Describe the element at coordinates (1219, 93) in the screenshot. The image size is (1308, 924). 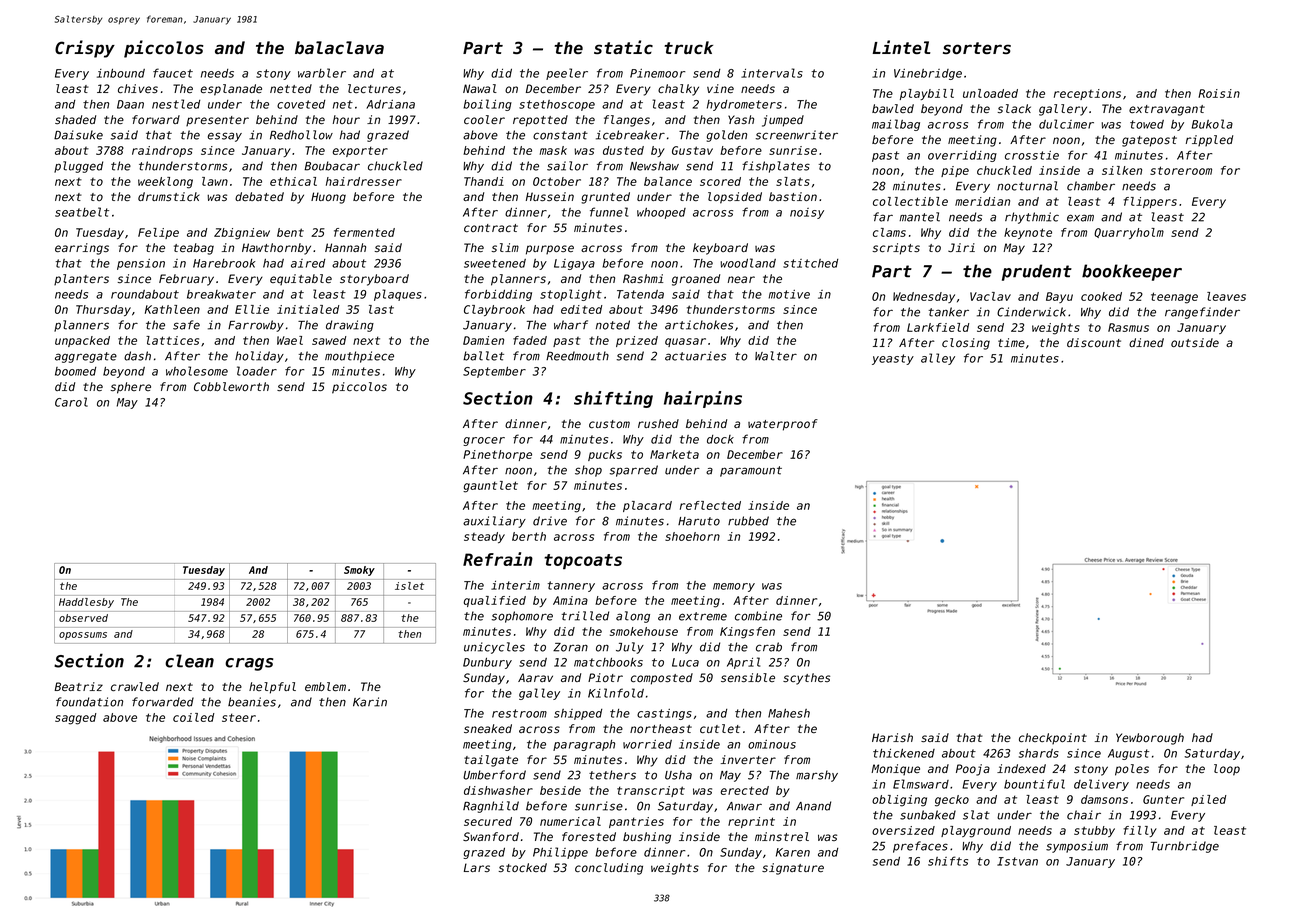
I see `Roisin` at that location.
